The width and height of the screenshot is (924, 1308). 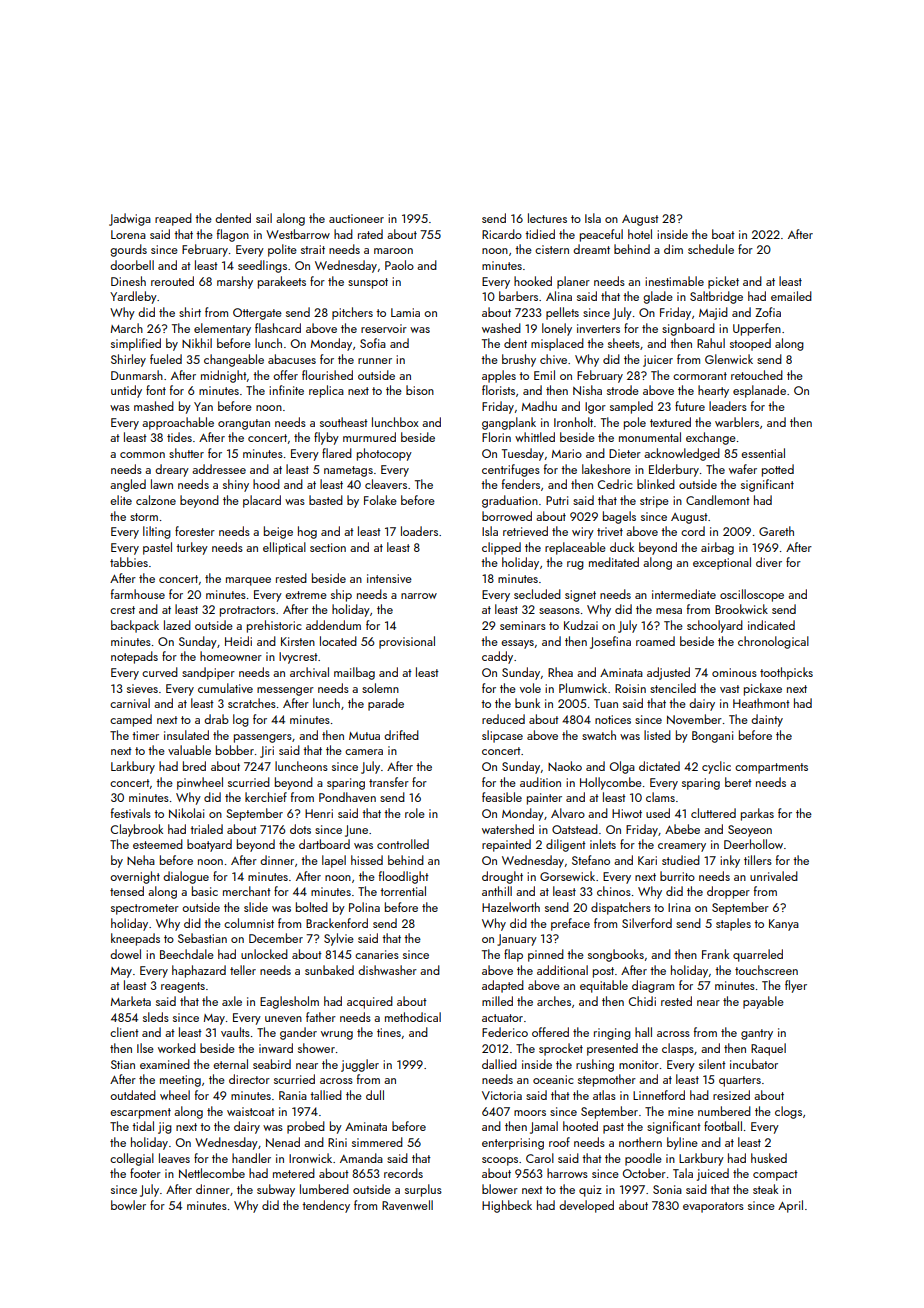 I want to click on developed, so click(x=586, y=1206).
